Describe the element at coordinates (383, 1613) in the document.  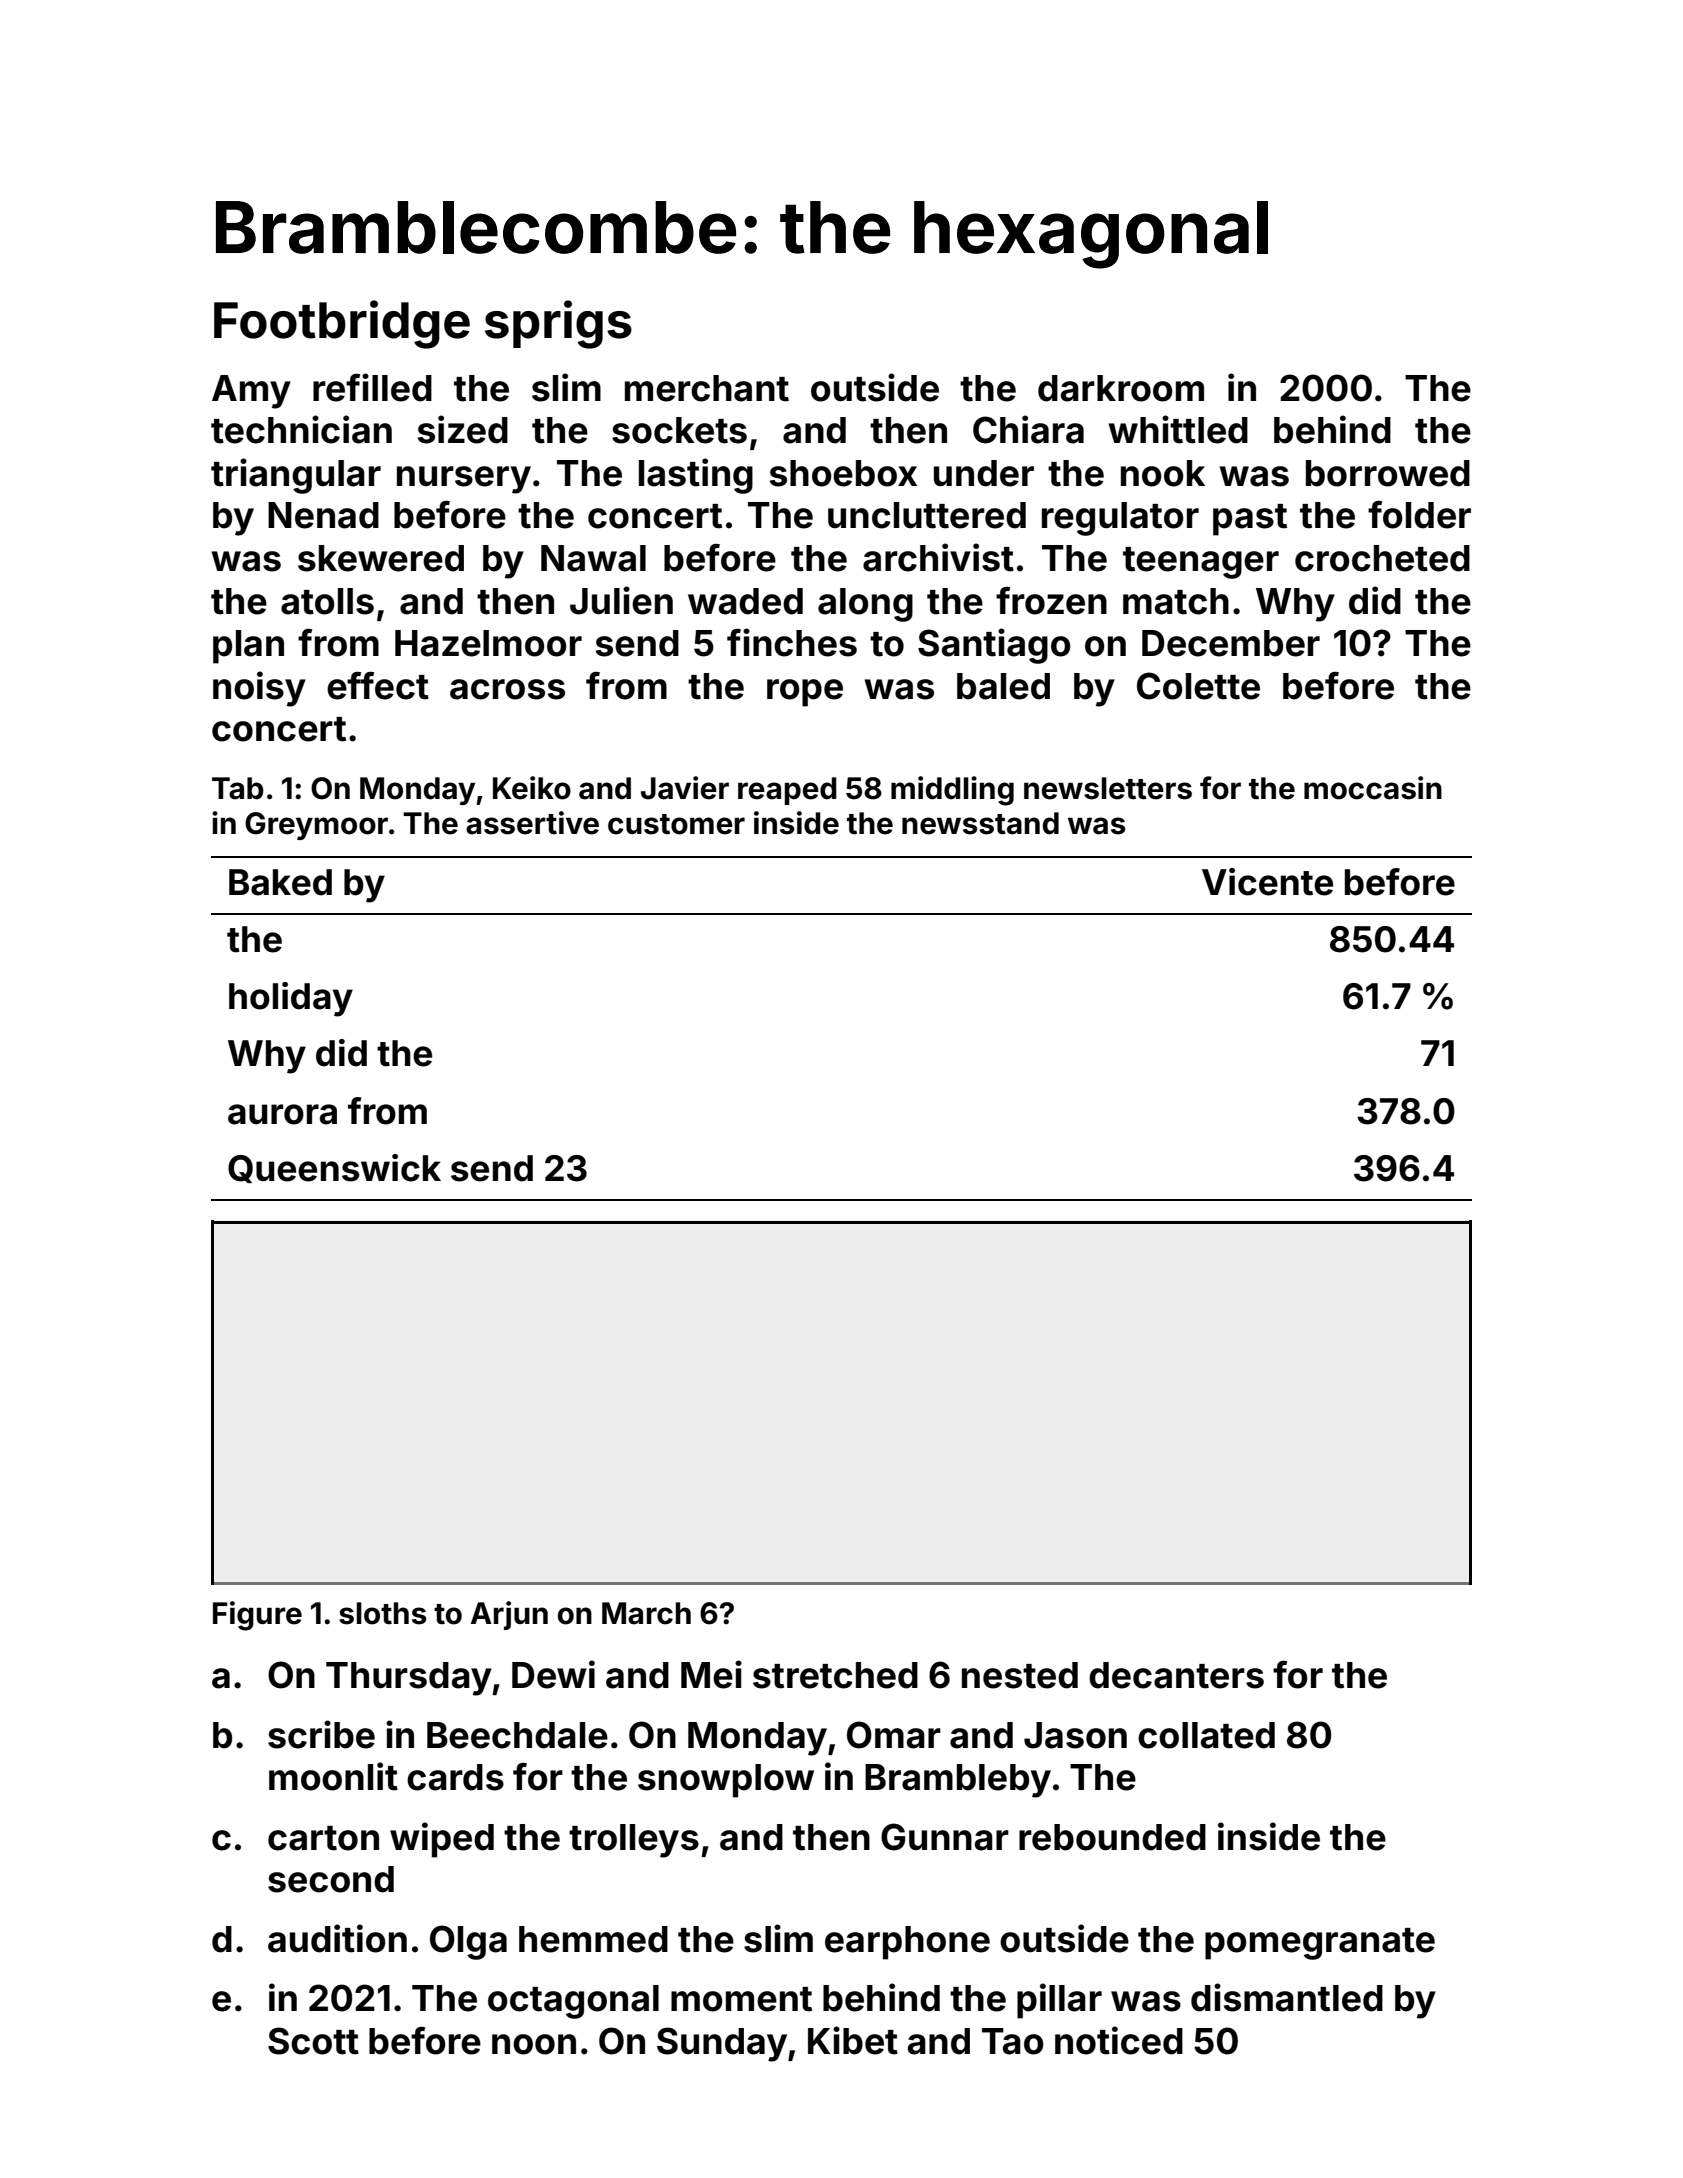
I see `sloths` at that location.
